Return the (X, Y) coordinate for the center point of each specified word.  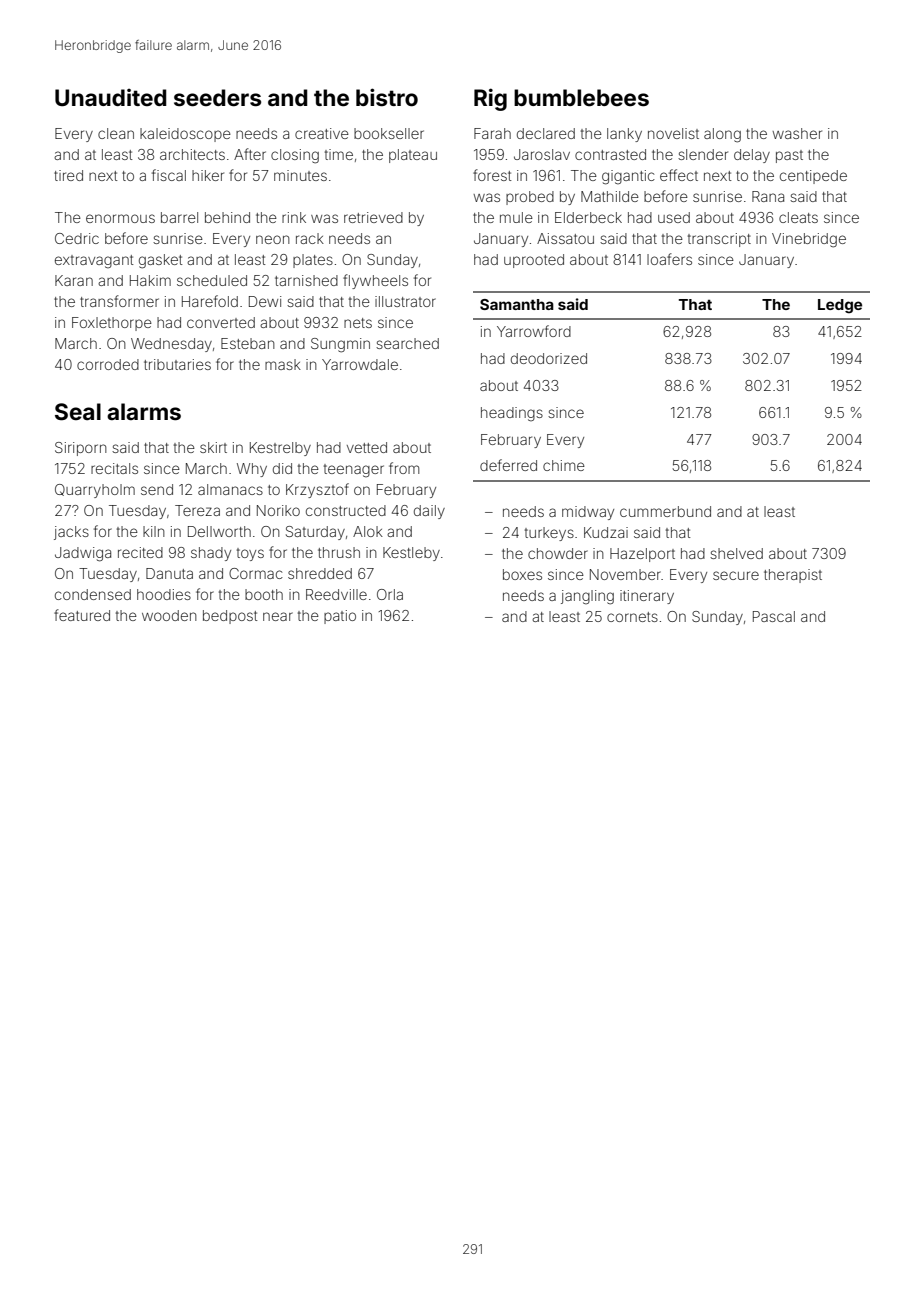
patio (340, 617)
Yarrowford (534, 331)
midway (588, 513)
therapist (793, 576)
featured (82, 615)
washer (797, 133)
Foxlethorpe (112, 324)
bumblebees (581, 98)
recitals (114, 468)
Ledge (840, 306)
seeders (217, 98)
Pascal (774, 616)
